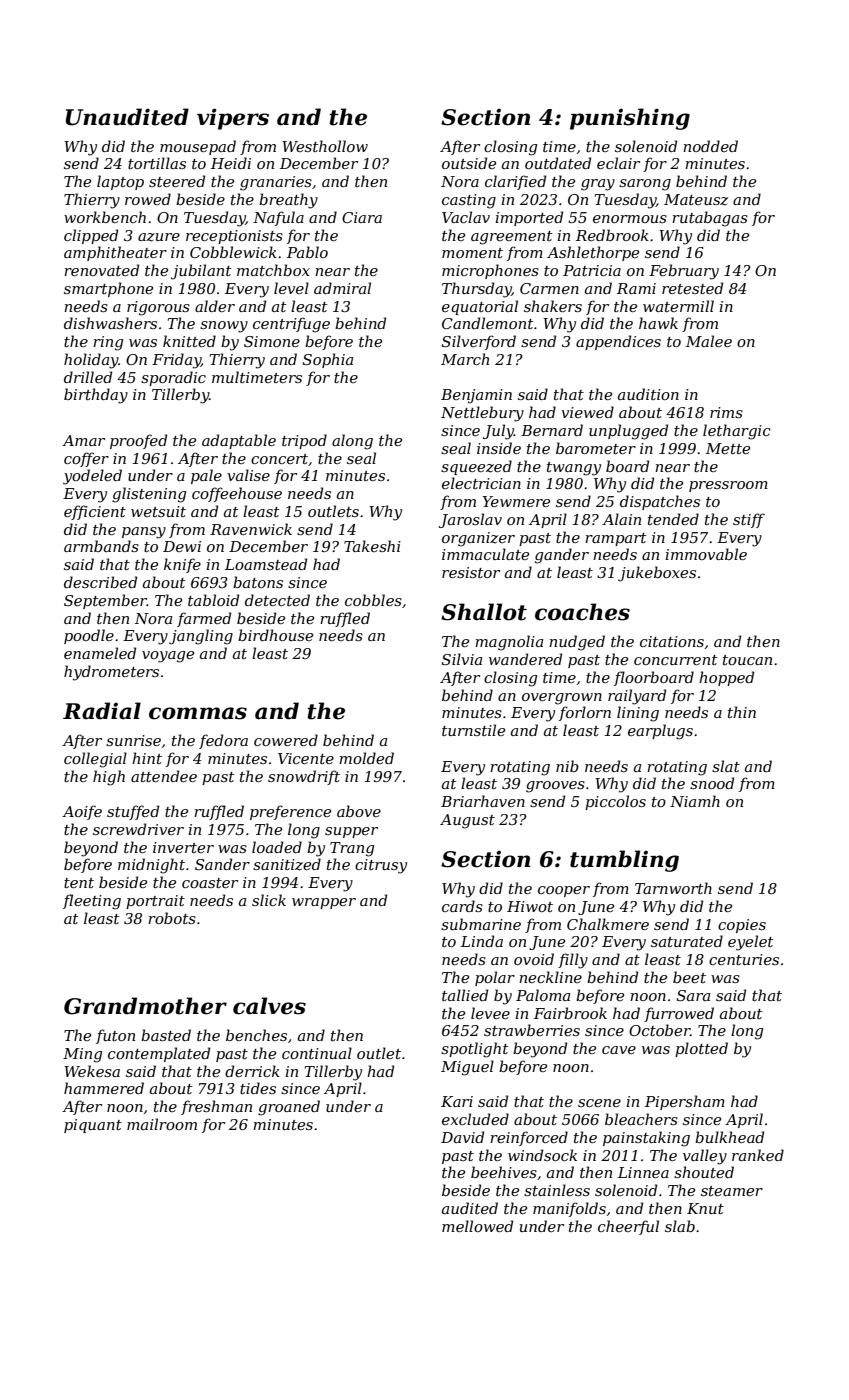 The image size is (849, 1400). Describe the element at coordinates (366, 758) in the page. I see `molded` at that location.
